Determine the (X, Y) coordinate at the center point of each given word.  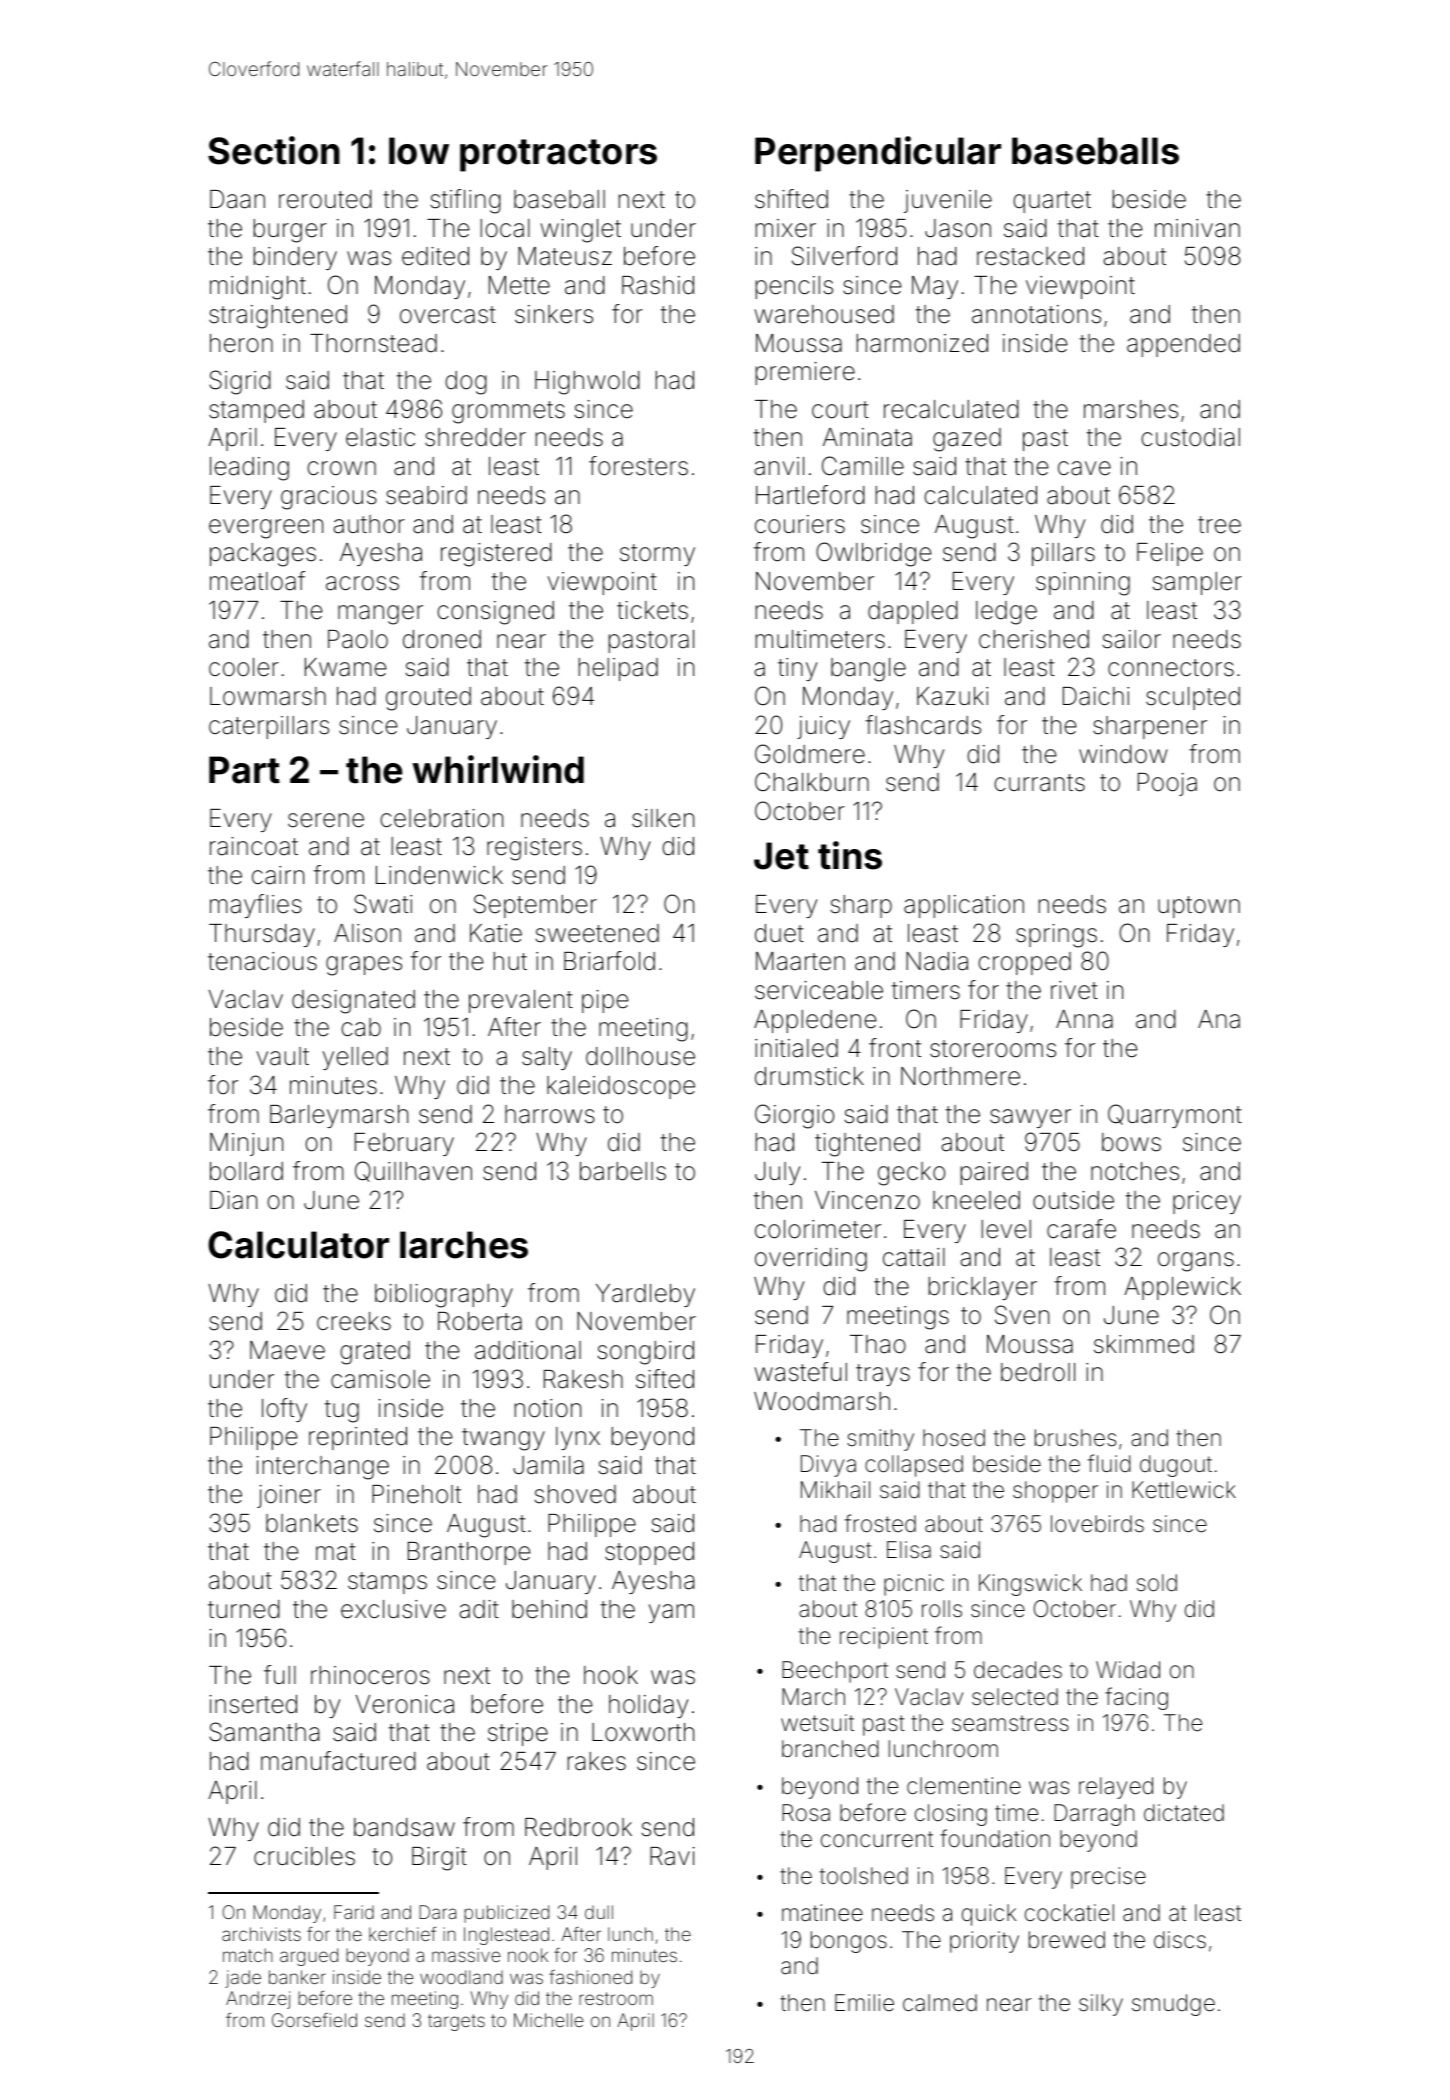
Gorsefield (314, 2020)
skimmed (1144, 1344)
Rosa (806, 1813)
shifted (791, 199)
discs (1180, 1940)
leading (249, 469)
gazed (967, 440)
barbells (623, 1171)
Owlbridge (873, 554)
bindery (295, 258)
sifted (665, 1379)
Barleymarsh (339, 1116)
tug (342, 1411)
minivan (1197, 228)
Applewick (1182, 1288)
